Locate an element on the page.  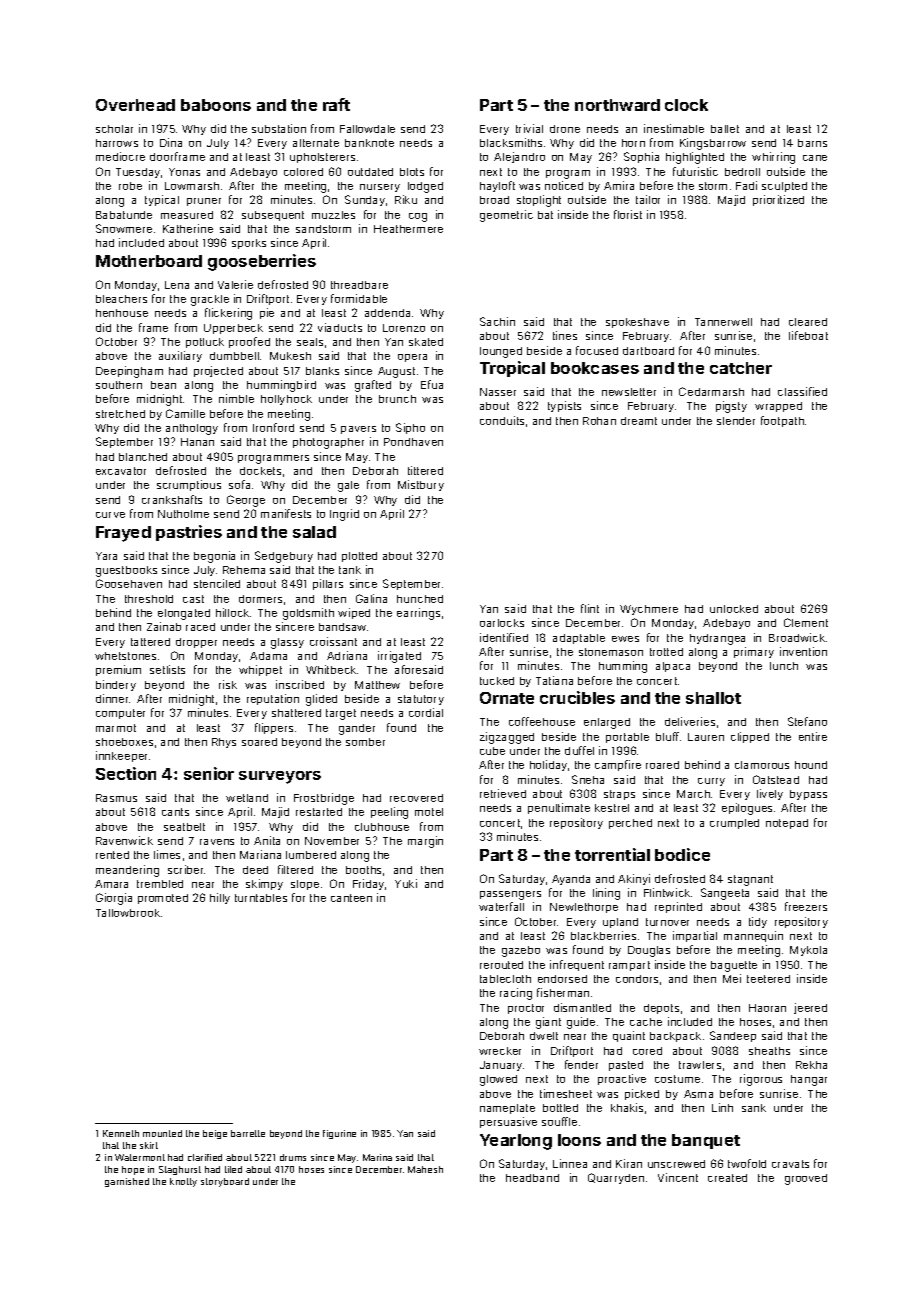
gale is located at coordinates (348, 486).
